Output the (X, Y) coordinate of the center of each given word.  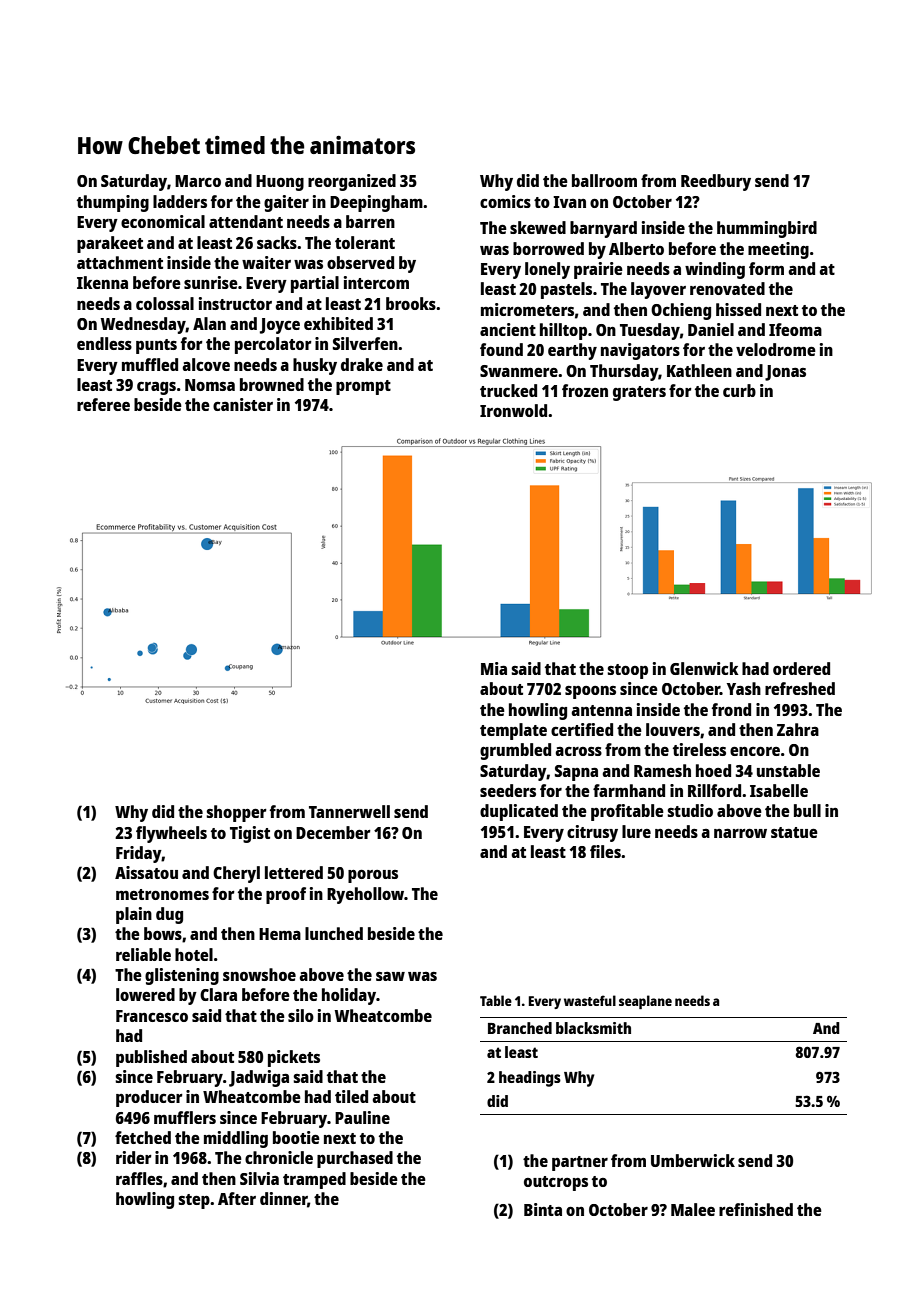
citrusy (592, 833)
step (194, 1201)
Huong (280, 183)
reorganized (352, 182)
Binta (543, 1209)
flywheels (171, 834)
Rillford (714, 790)
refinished (756, 1209)
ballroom (604, 180)
